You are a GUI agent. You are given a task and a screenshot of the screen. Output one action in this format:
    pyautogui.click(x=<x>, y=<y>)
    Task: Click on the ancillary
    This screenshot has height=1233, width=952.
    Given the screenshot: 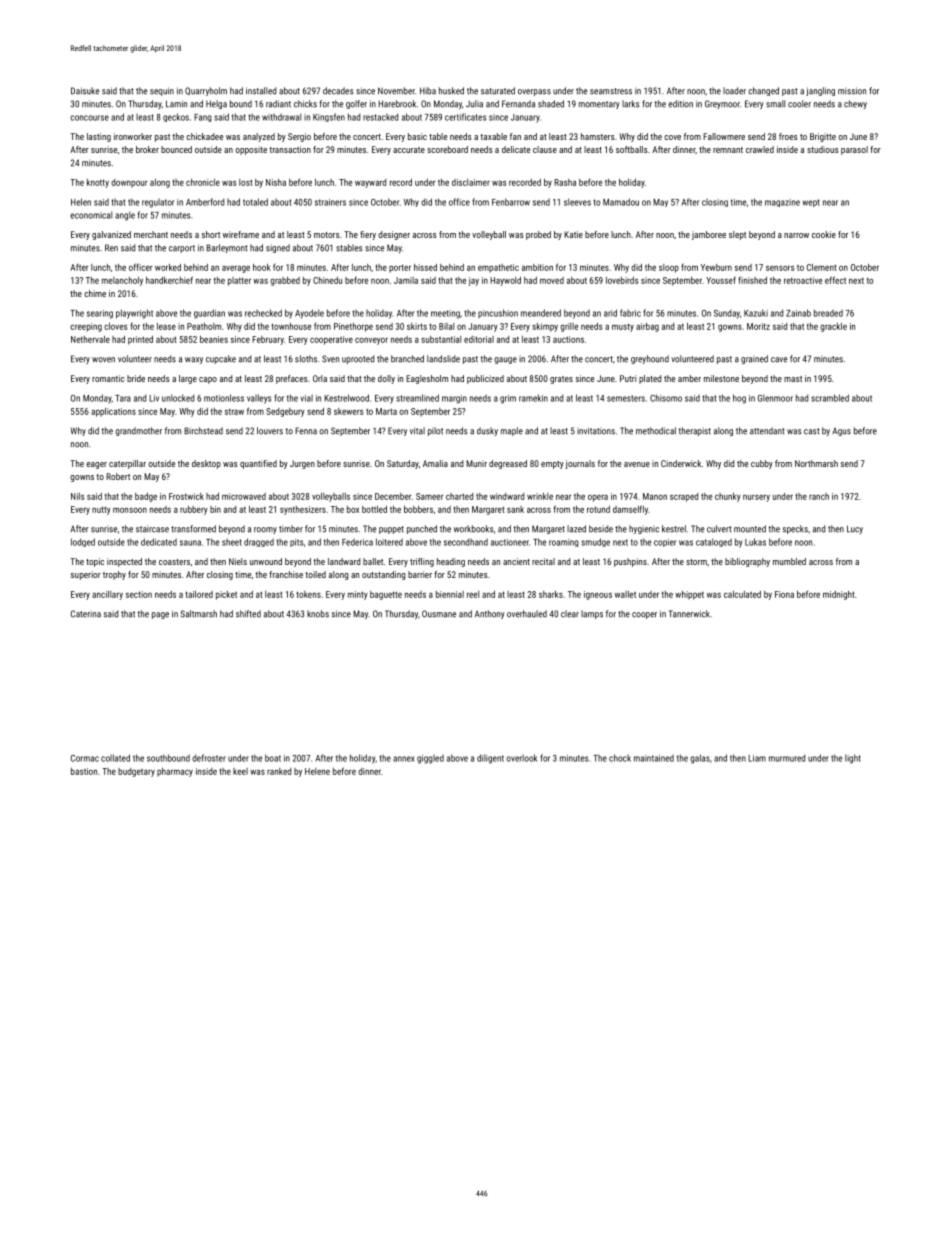 What is the action you would take?
    pyautogui.click(x=107, y=595)
